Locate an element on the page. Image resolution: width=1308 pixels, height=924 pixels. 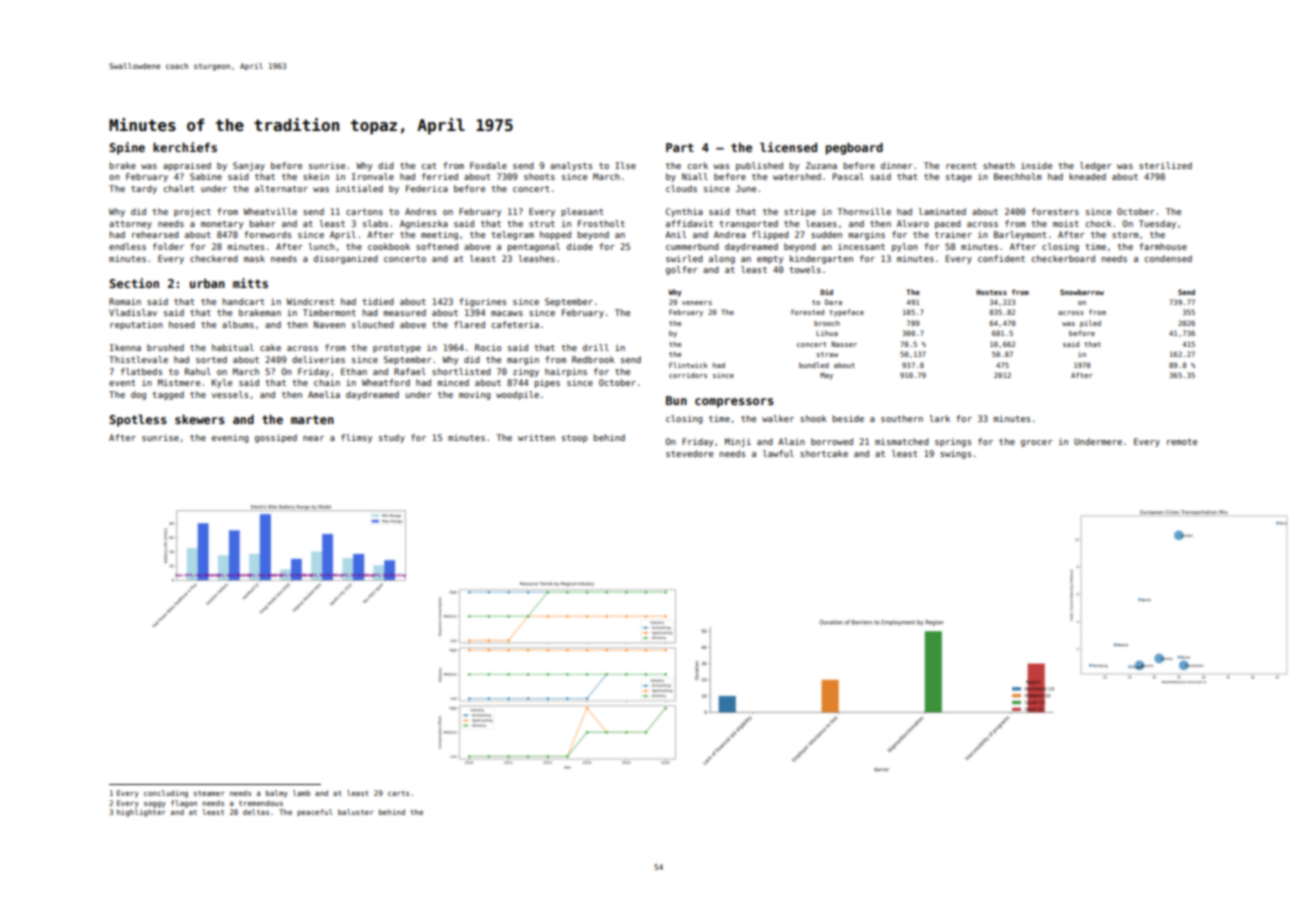
carts is located at coordinates (398, 793).
